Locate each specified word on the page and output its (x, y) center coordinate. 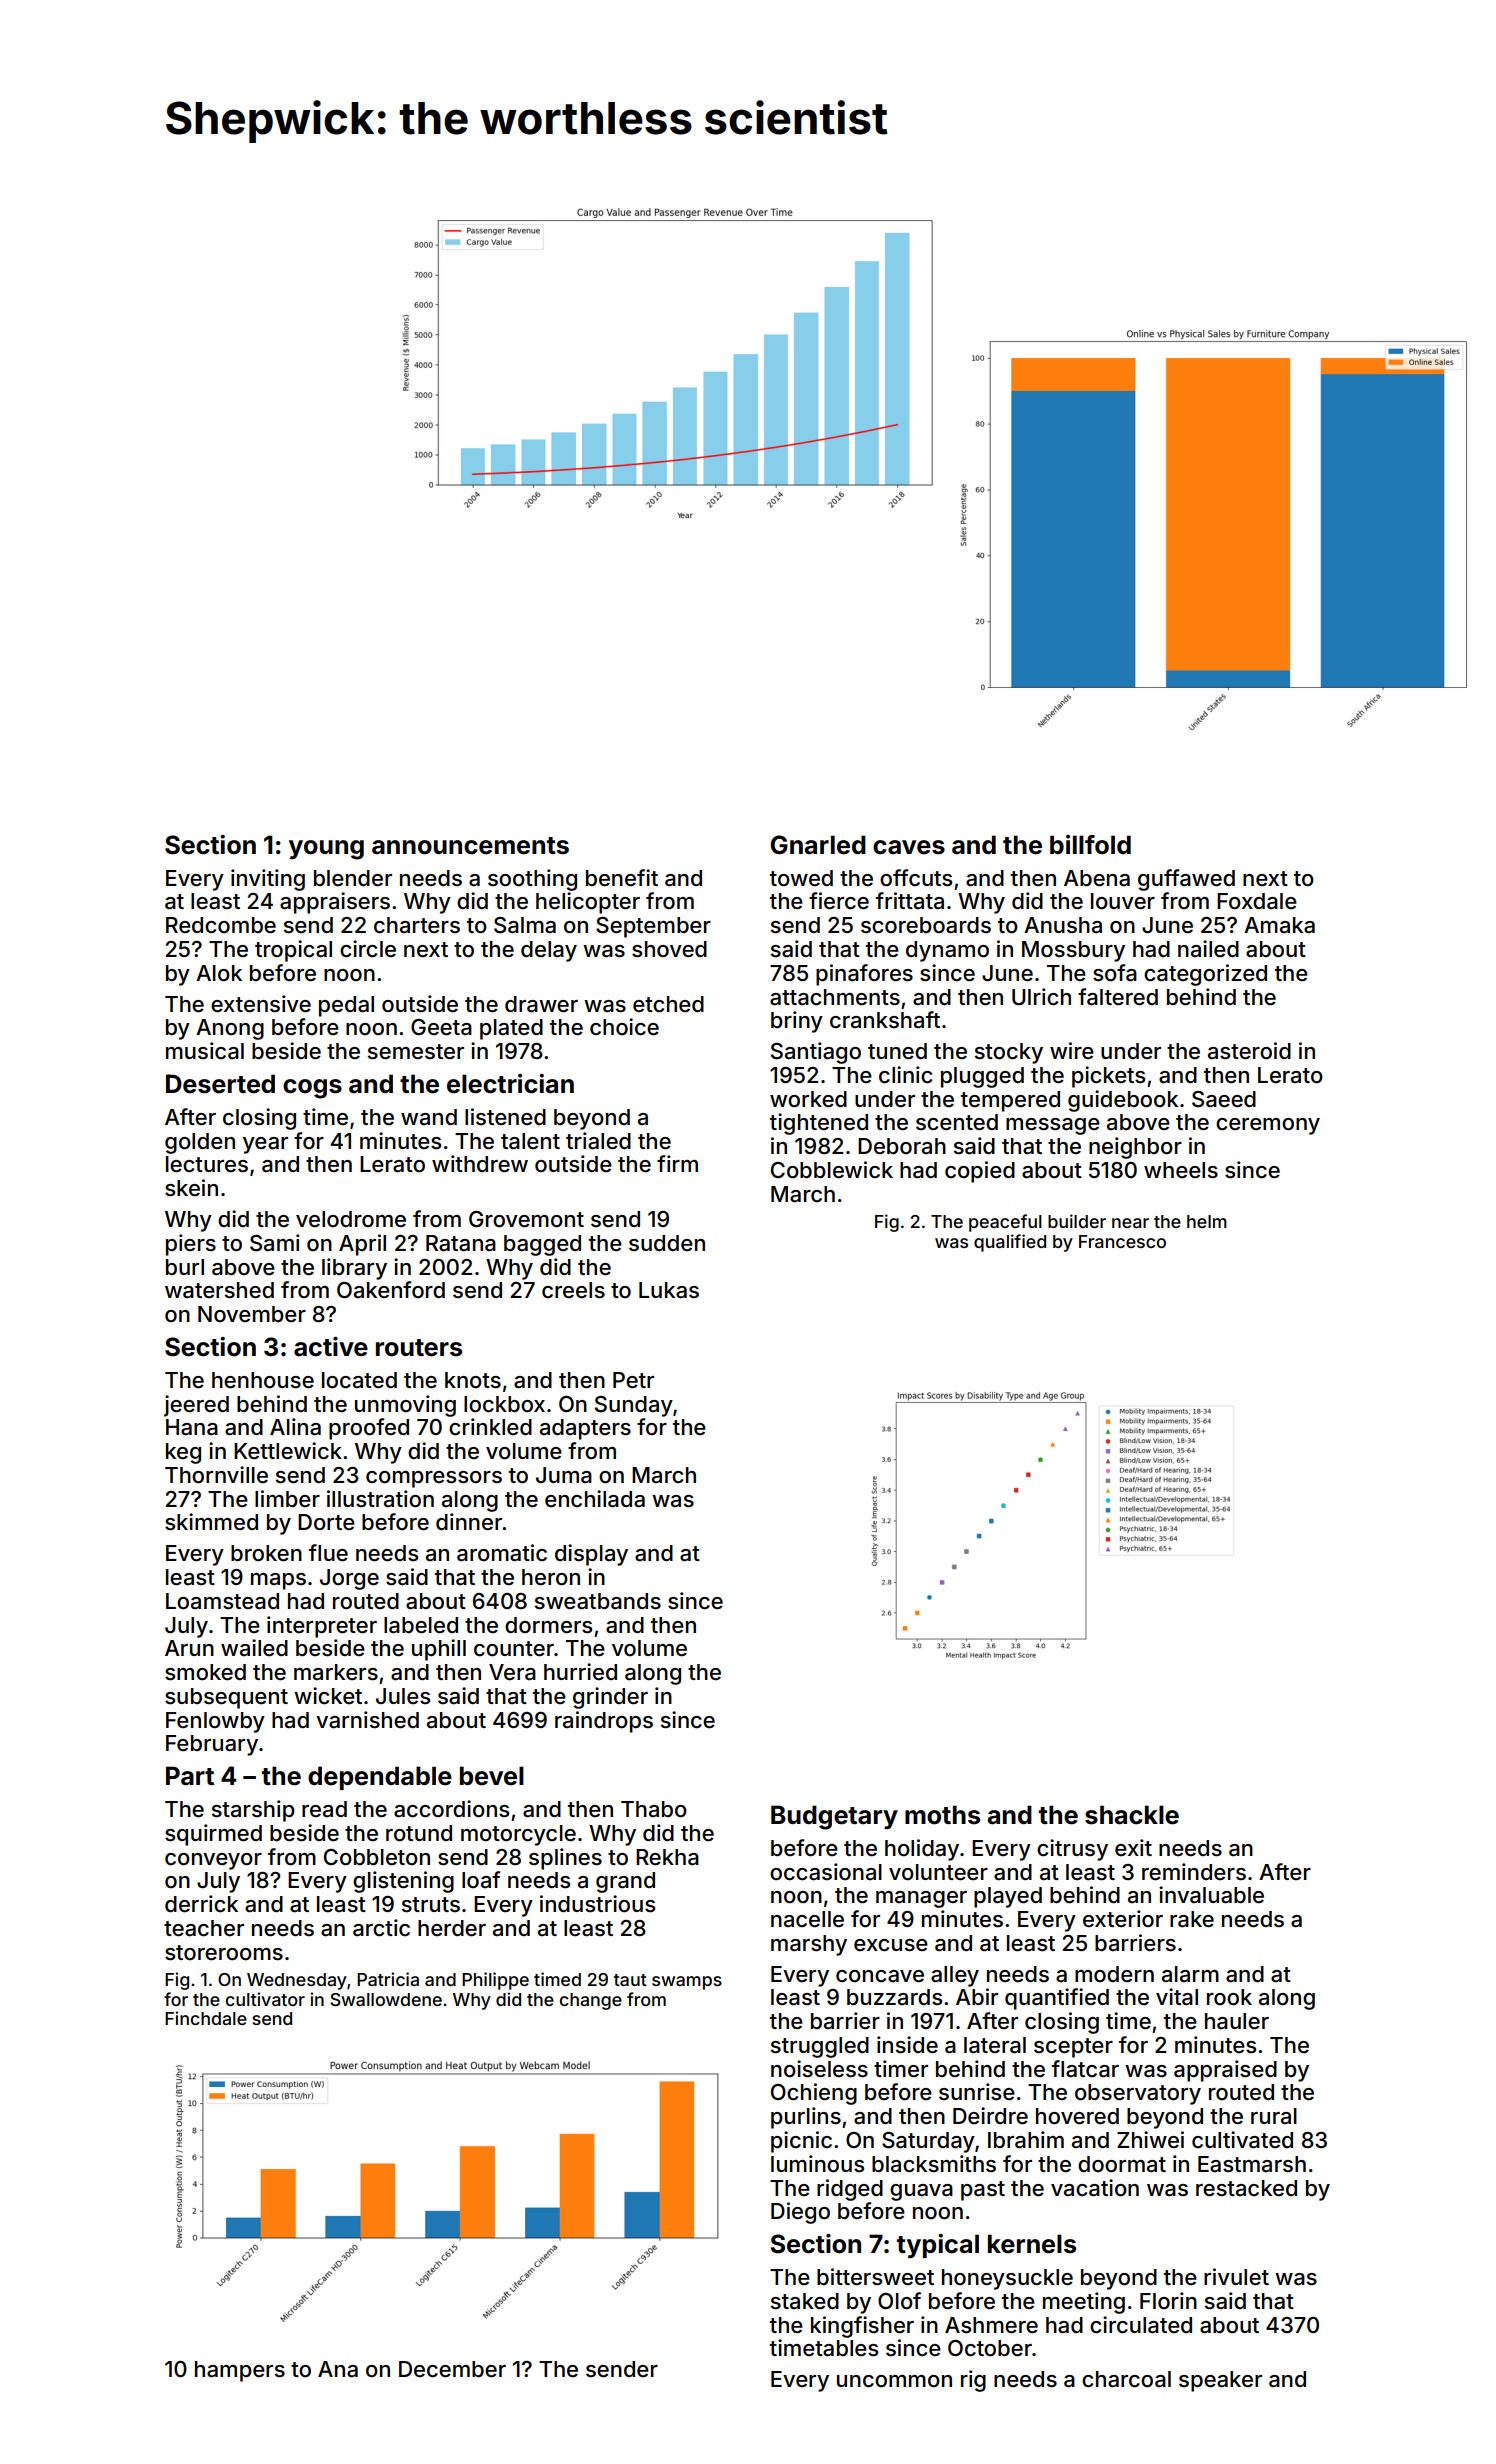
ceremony (1268, 1126)
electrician (510, 1084)
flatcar (1085, 2069)
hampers (240, 2371)
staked (805, 2301)
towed (801, 878)
